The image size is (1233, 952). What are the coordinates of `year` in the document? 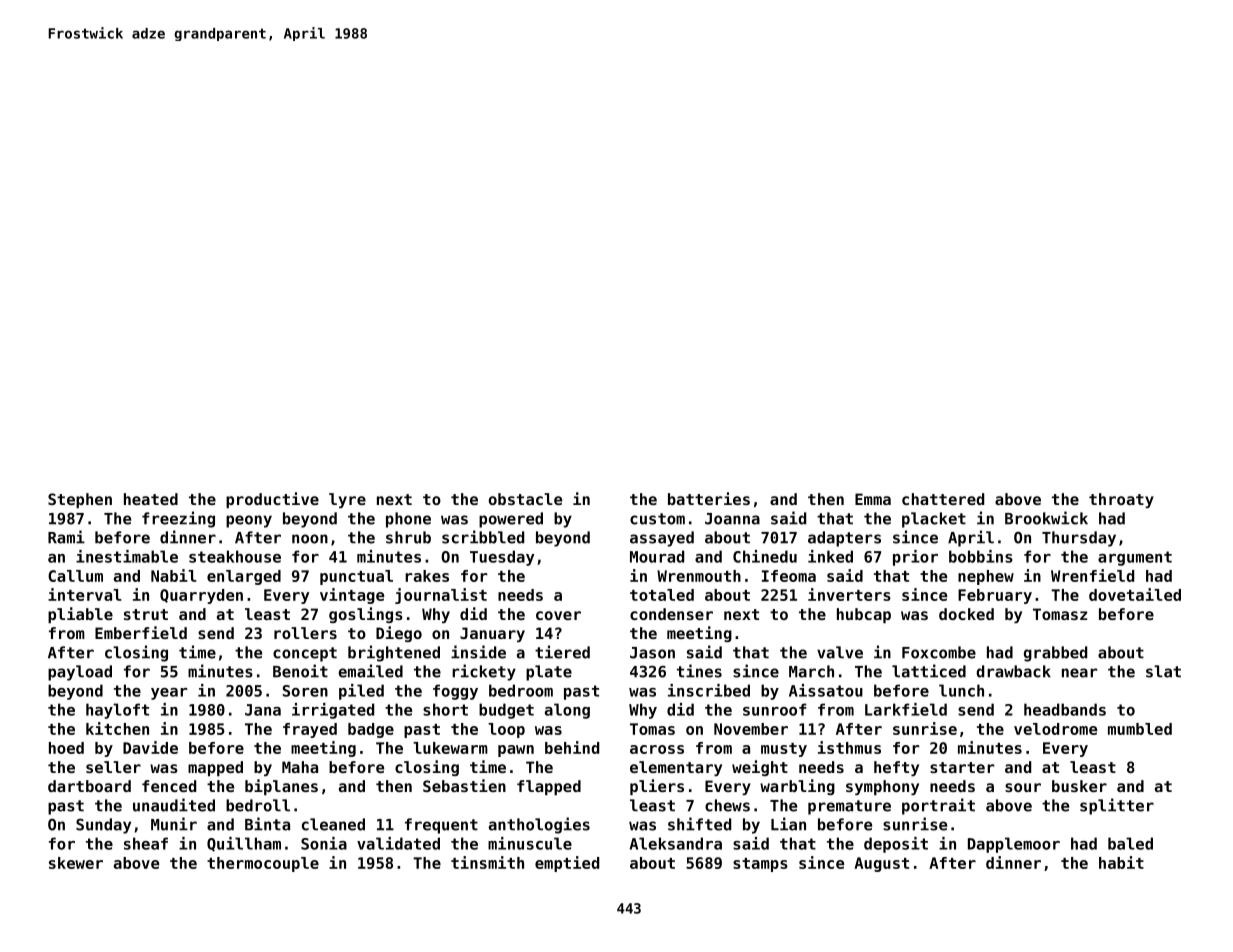 It's located at (169, 694).
